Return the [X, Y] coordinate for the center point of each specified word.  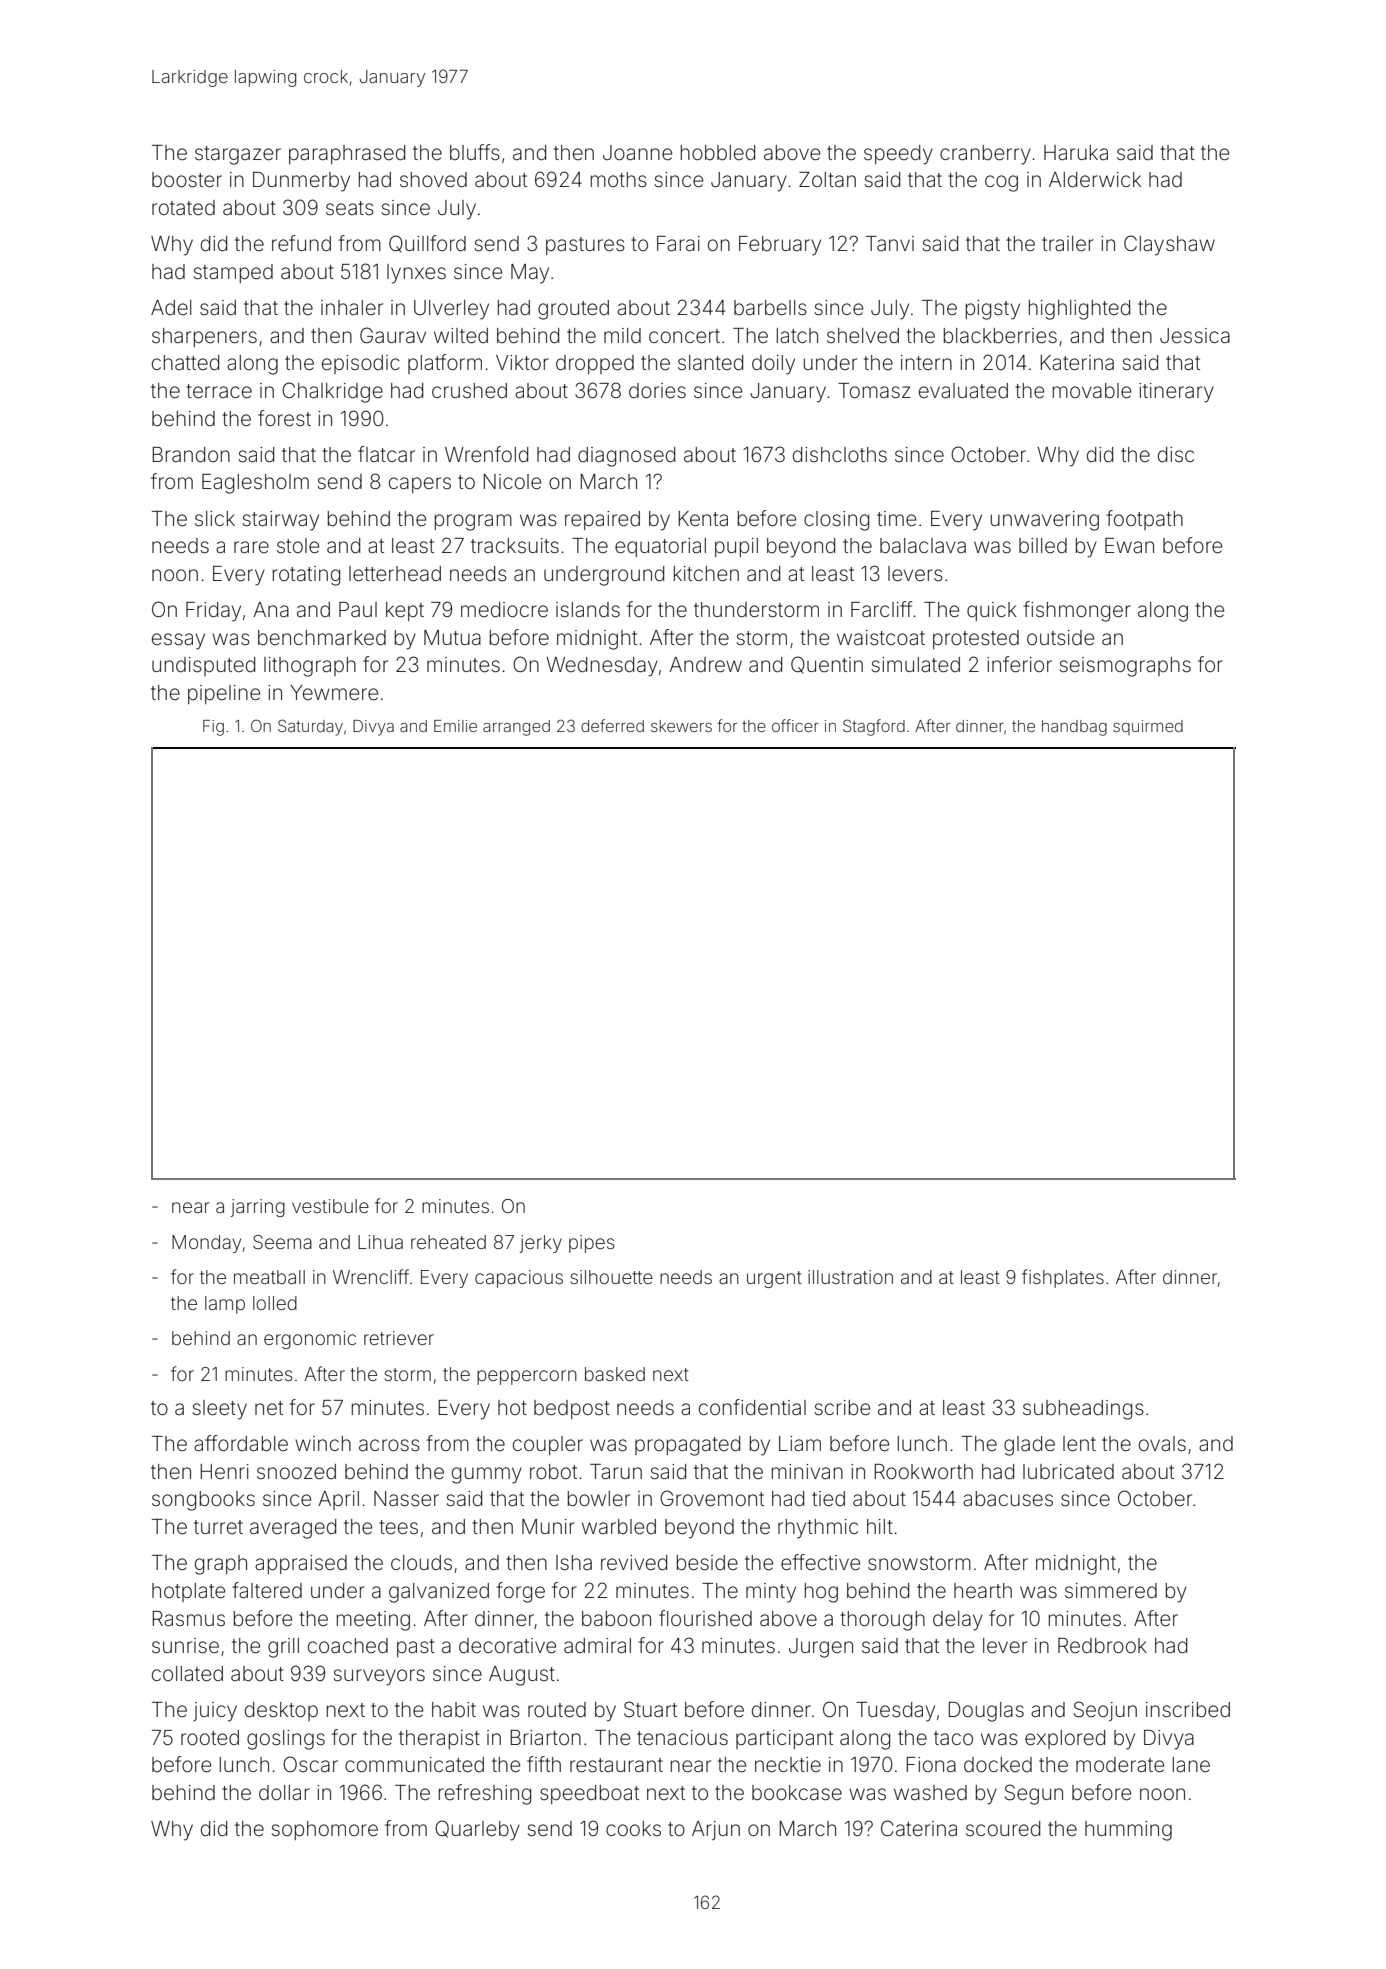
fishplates [1063, 1278]
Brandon [191, 454]
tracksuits [515, 546]
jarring [257, 1208]
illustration [850, 1277]
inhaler [352, 307]
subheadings [1083, 1410]
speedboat [589, 1794]
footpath [1144, 520]
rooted [210, 1738]
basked [615, 1374]
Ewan [1129, 545]
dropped [595, 364]
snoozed [296, 1472]
